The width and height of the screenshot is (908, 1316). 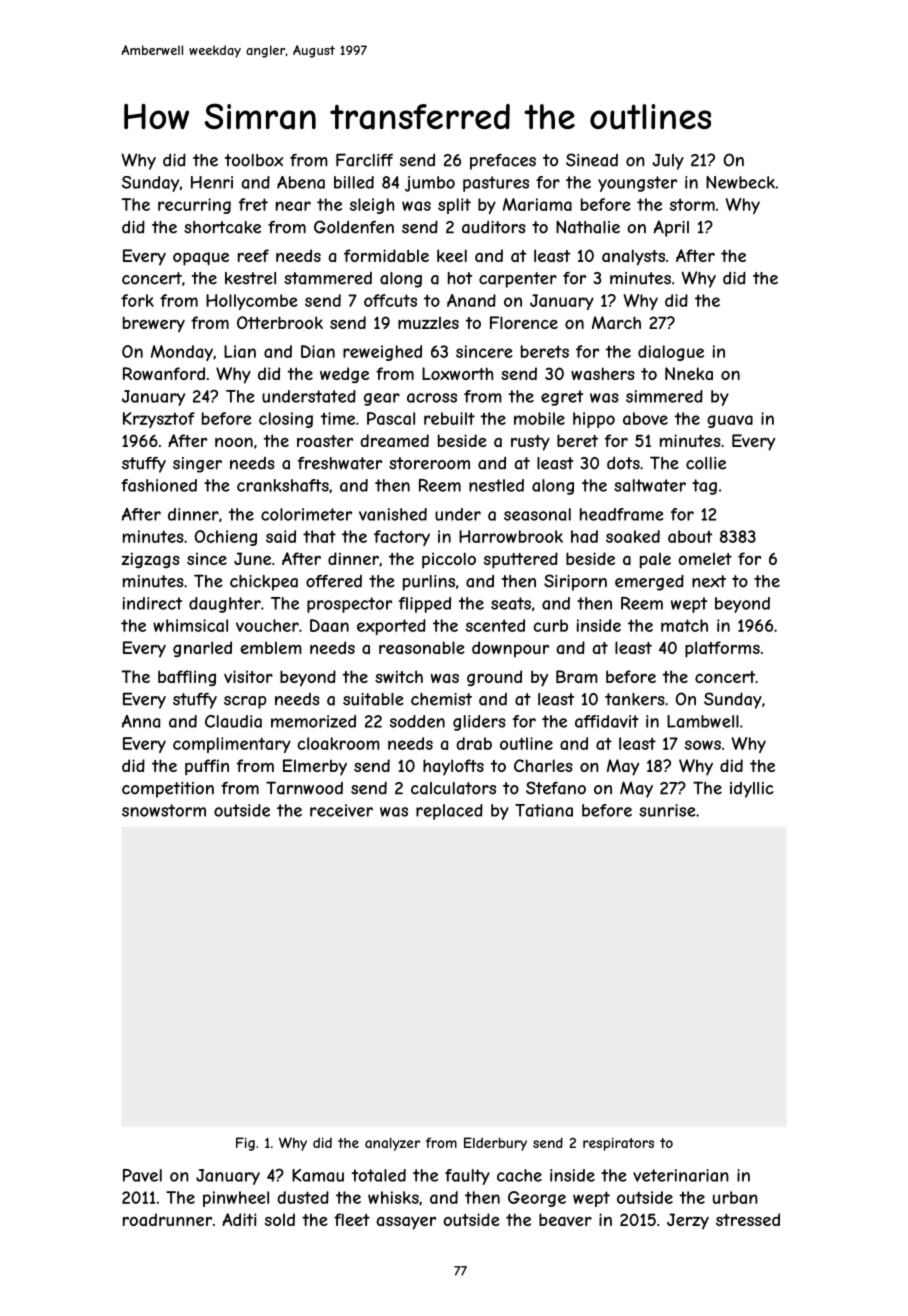 I want to click on beaver, so click(x=565, y=1219).
